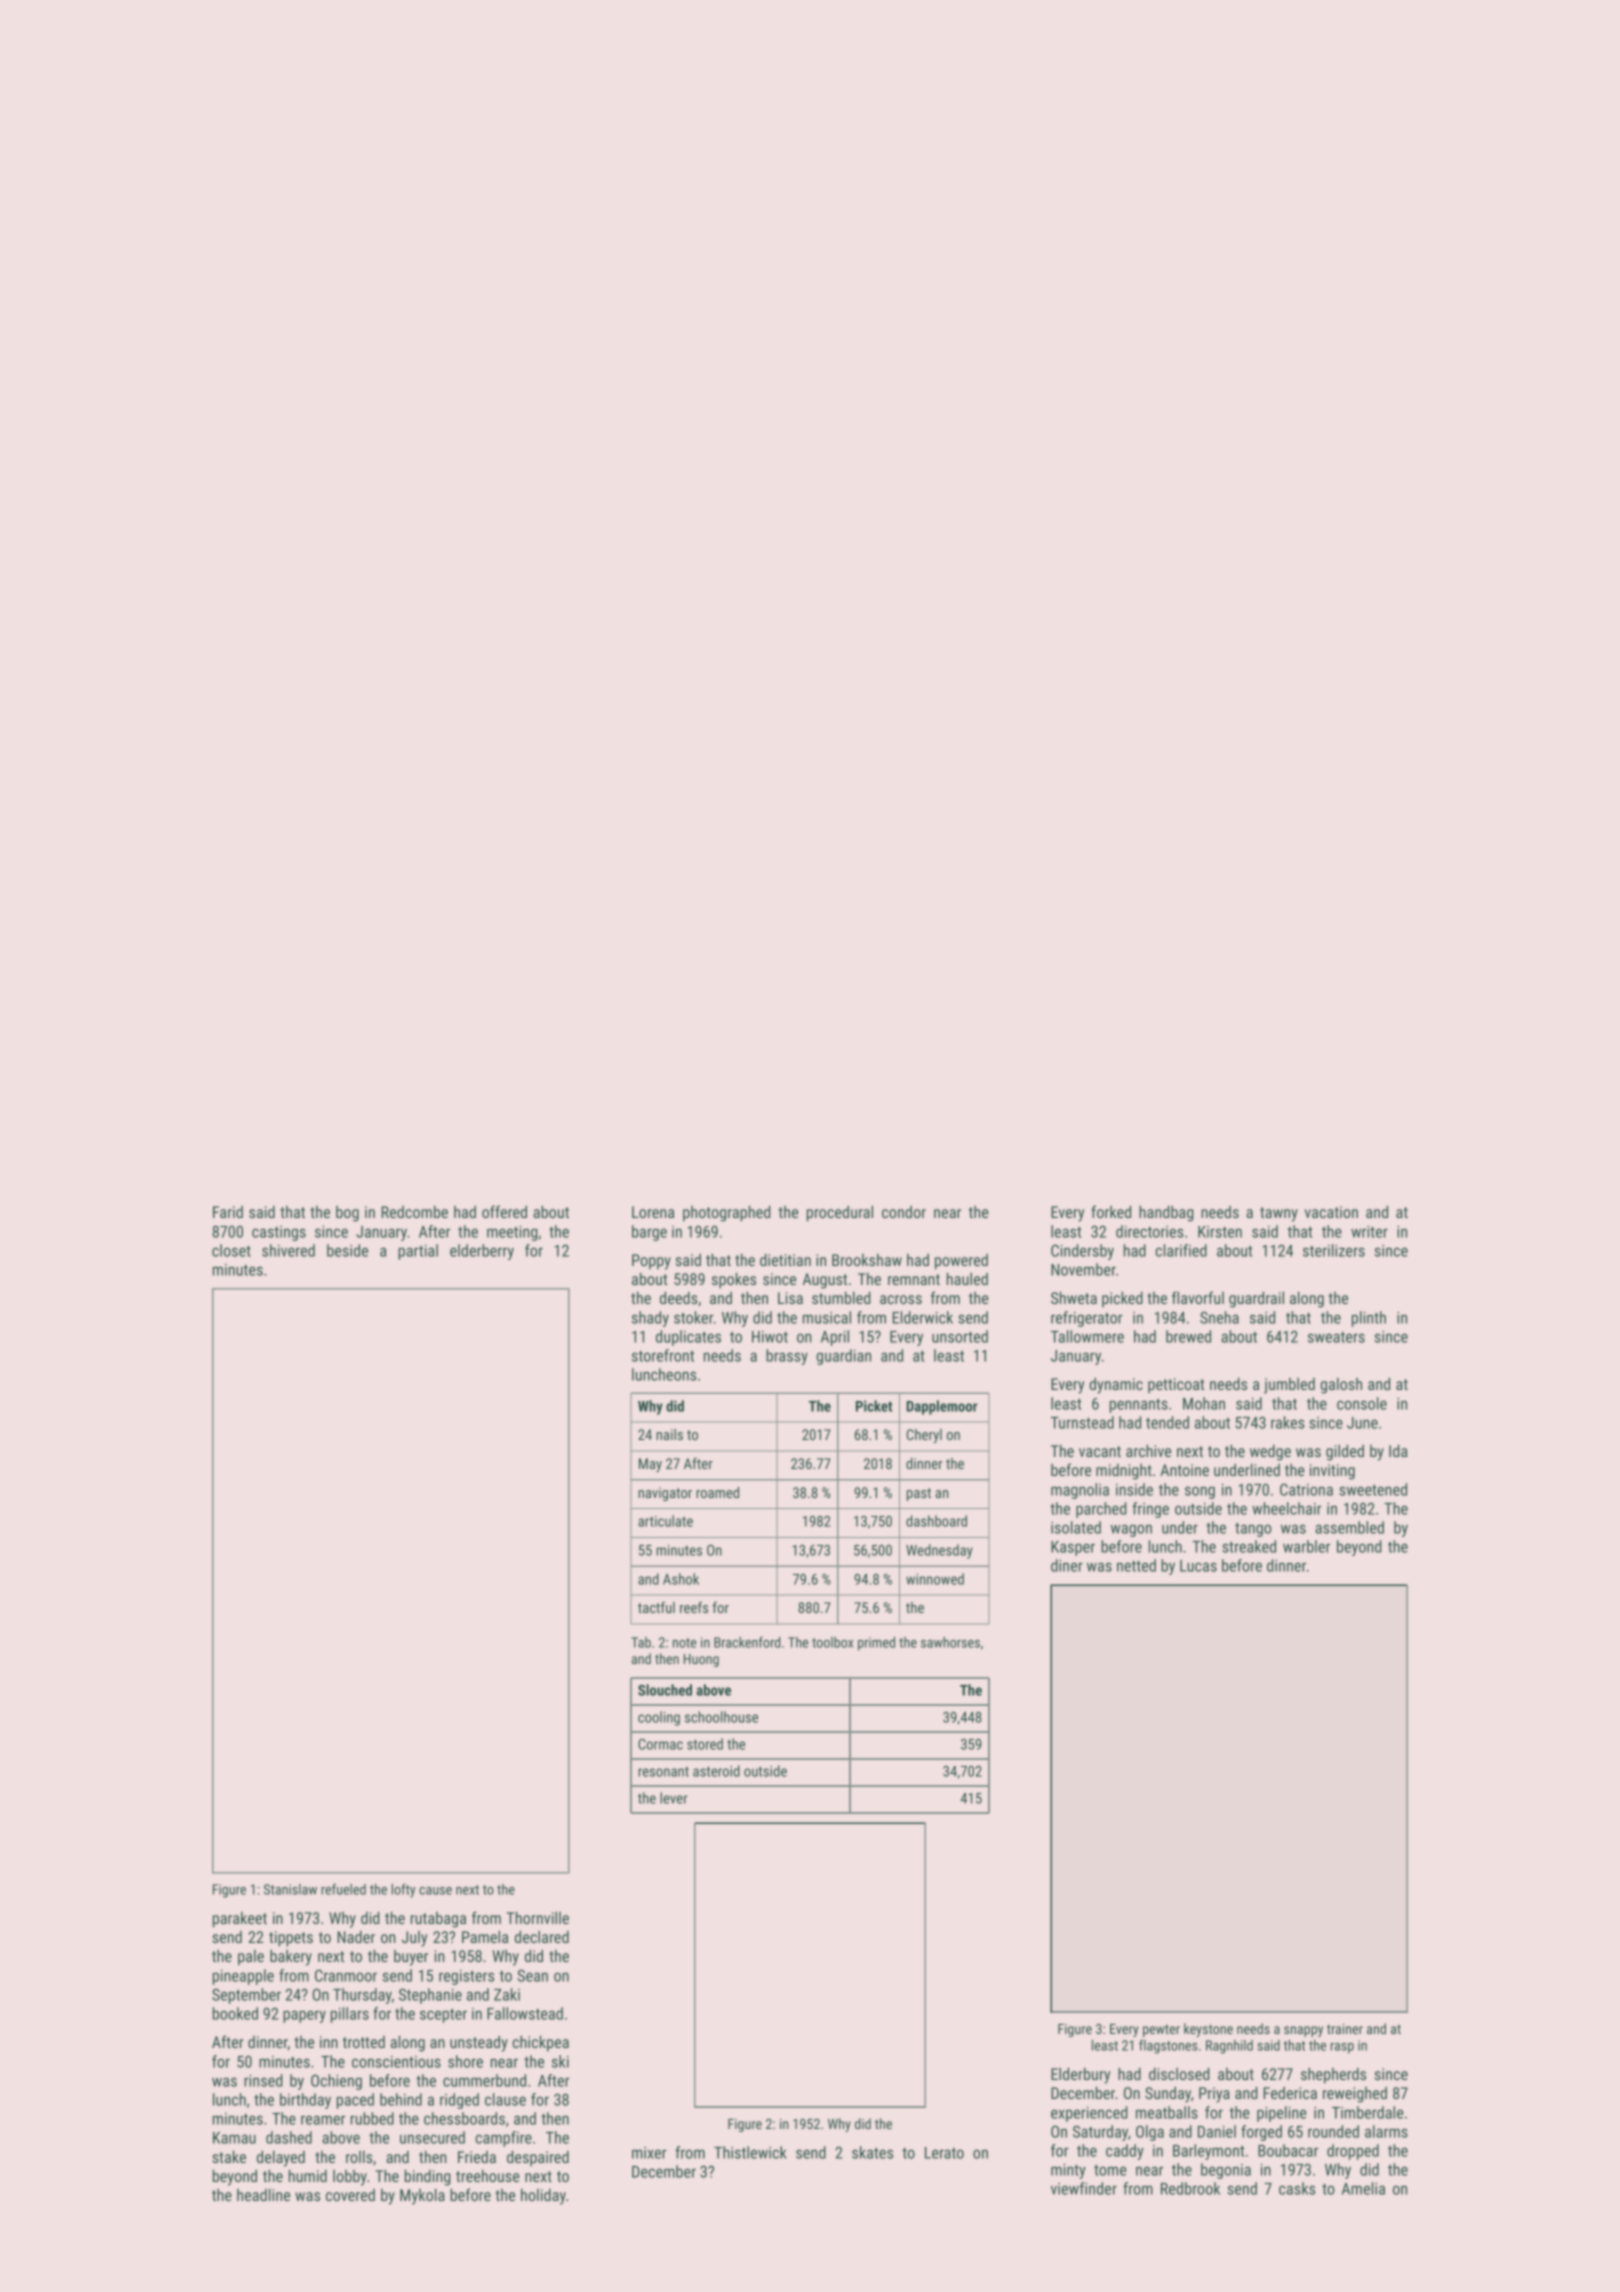 This image has width=1620, height=2292. What do you see at coordinates (1150, 1510) in the image?
I see `fringe` at bounding box center [1150, 1510].
